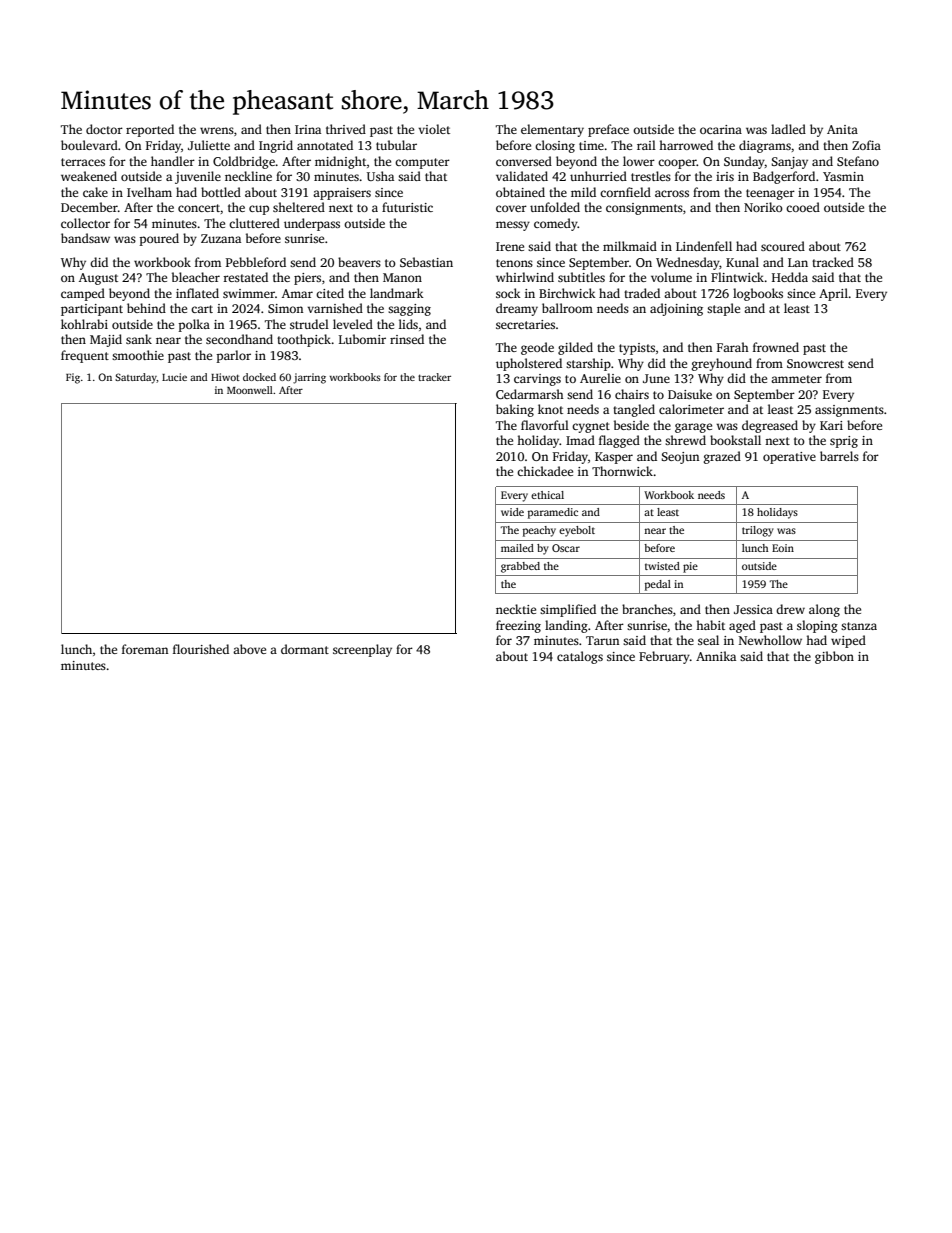 The image size is (952, 1233). I want to click on flourished, so click(201, 649).
